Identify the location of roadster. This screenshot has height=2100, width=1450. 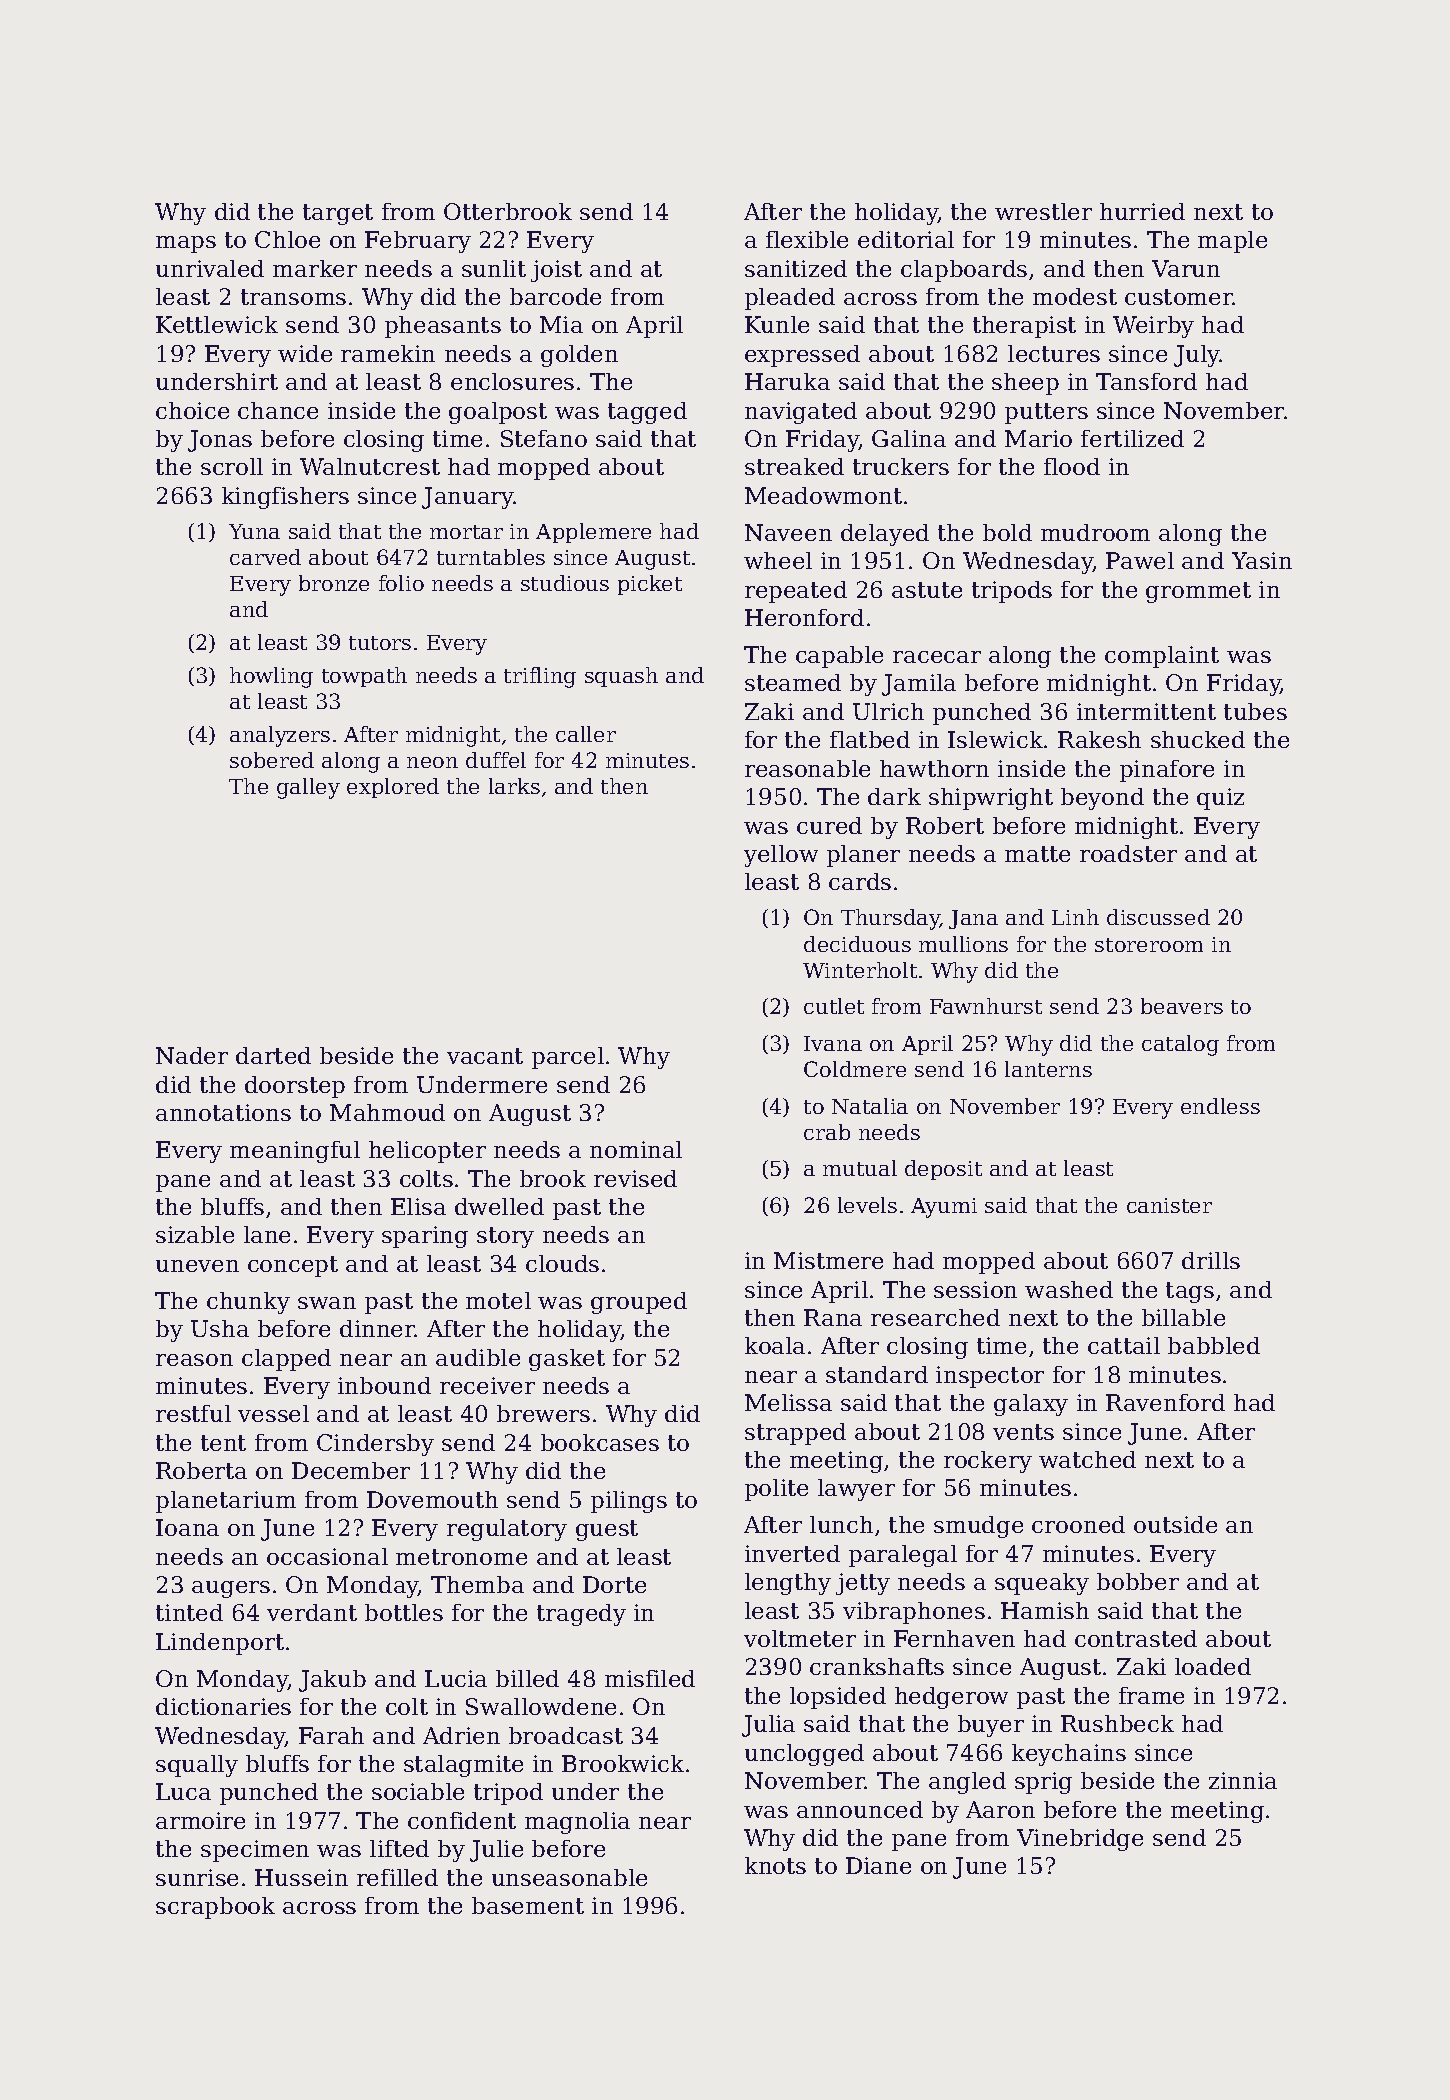
(1128, 853).
